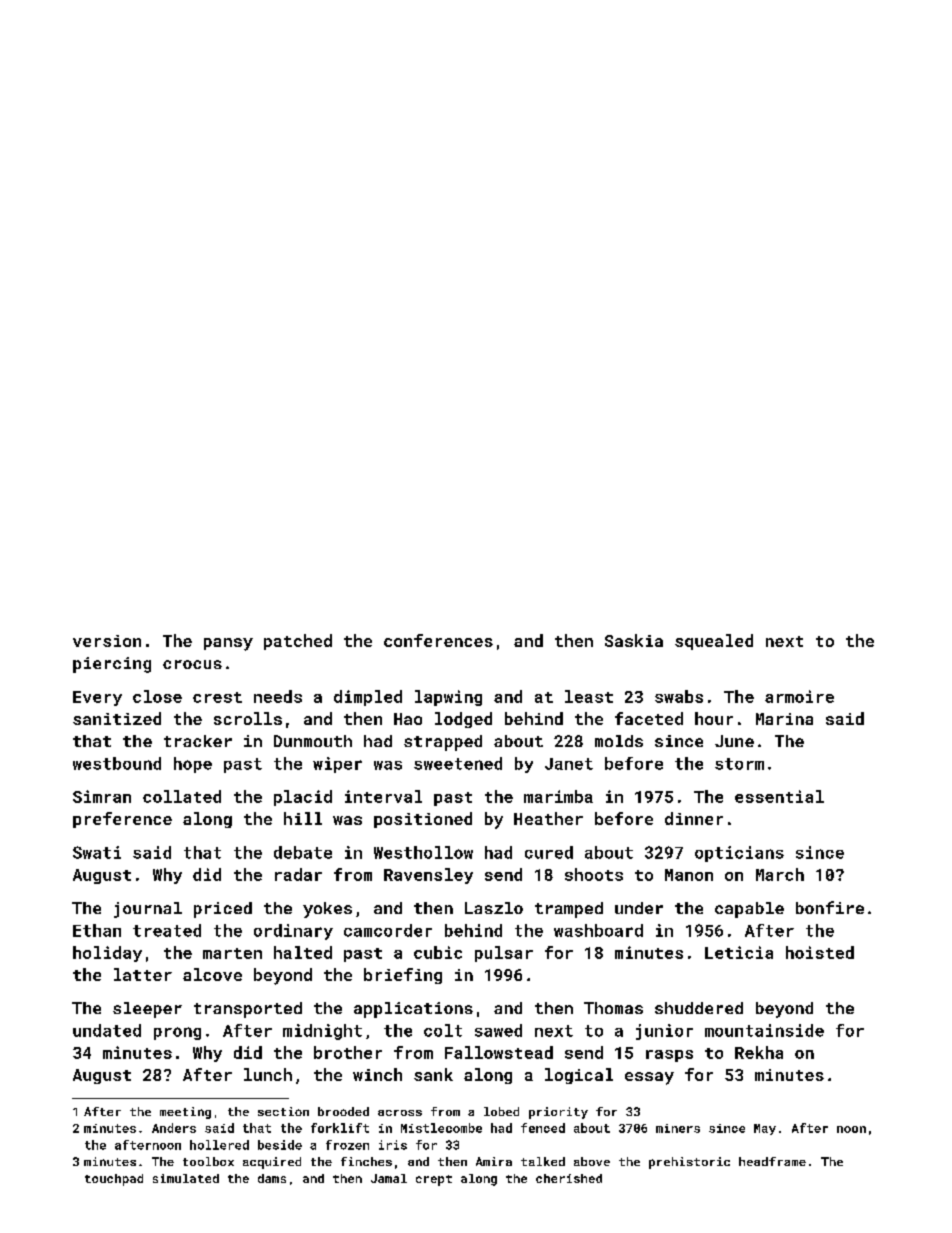 This document has height=1233, width=952. What do you see at coordinates (117, 763) in the document?
I see `westbound` at bounding box center [117, 763].
